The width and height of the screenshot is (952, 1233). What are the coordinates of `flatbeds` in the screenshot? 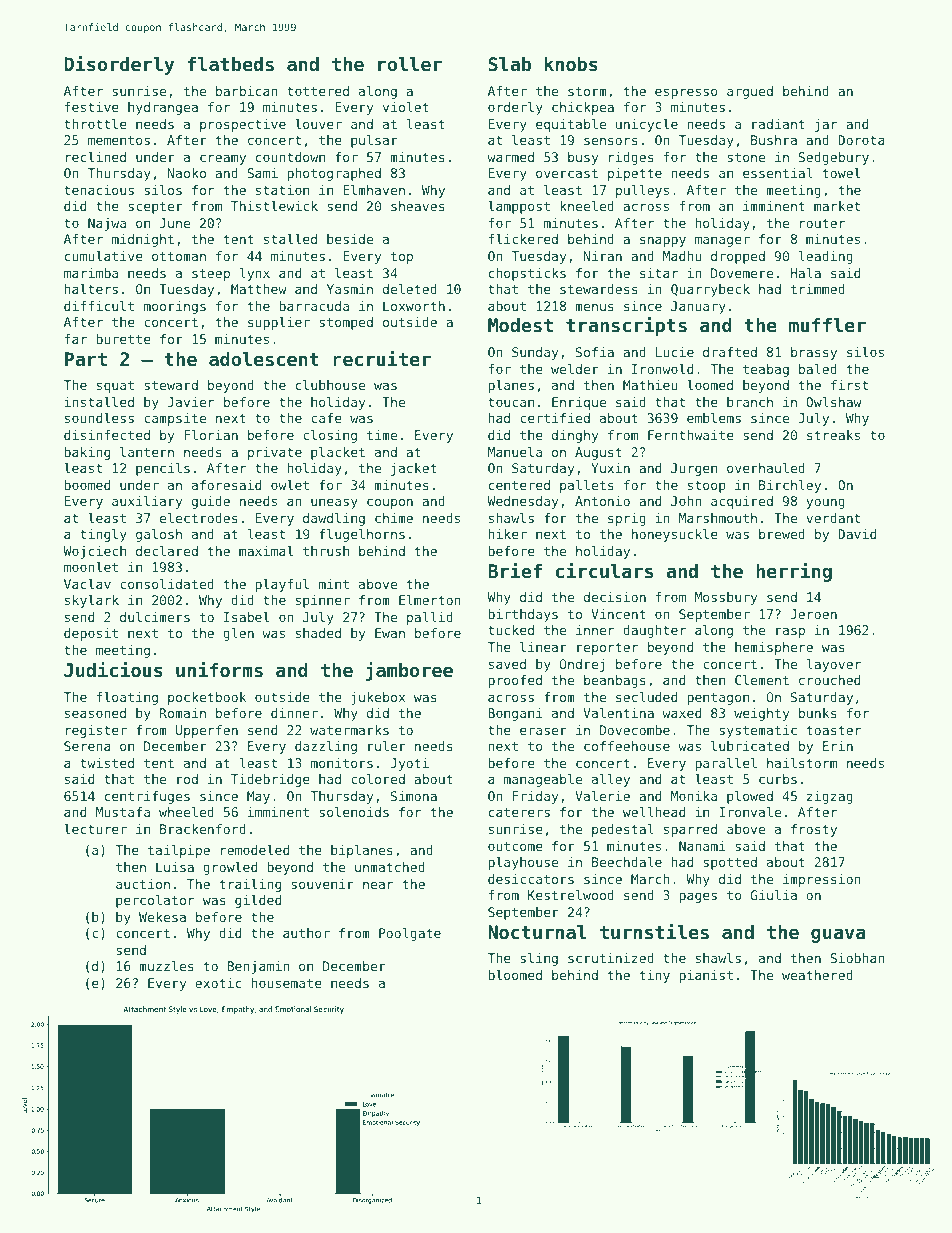 It's located at (231, 64).
